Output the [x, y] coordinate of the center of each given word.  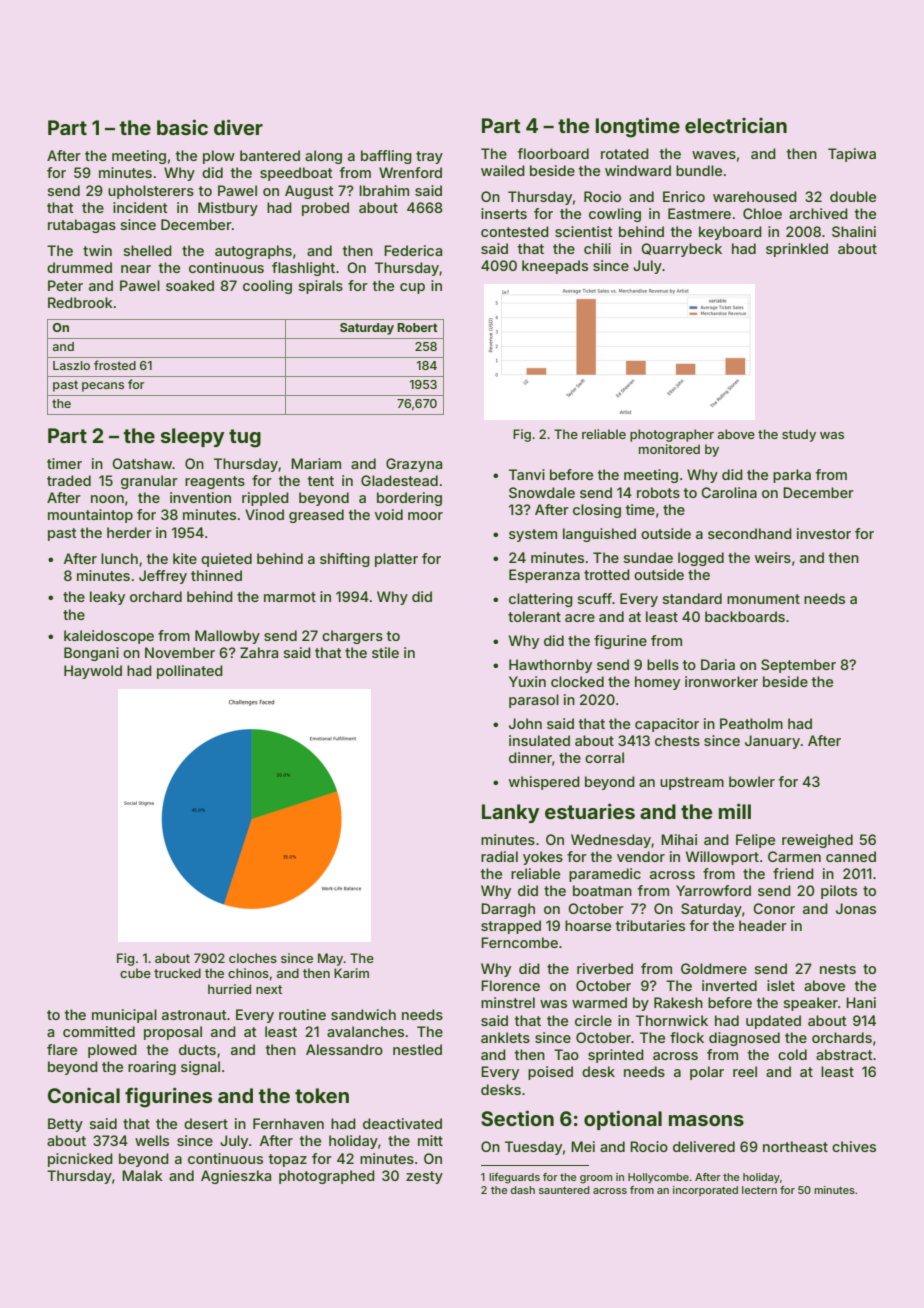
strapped [511, 927]
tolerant [534, 616]
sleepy [193, 437]
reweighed [817, 841]
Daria [718, 664]
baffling [386, 157]
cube [135, 973]
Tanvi [527, 474]
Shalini [854, 231]
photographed [327, 1177]
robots [658, 492]
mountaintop [90, 516]
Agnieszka [236, 1177]
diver [238, 127]
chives [854, 1146]
